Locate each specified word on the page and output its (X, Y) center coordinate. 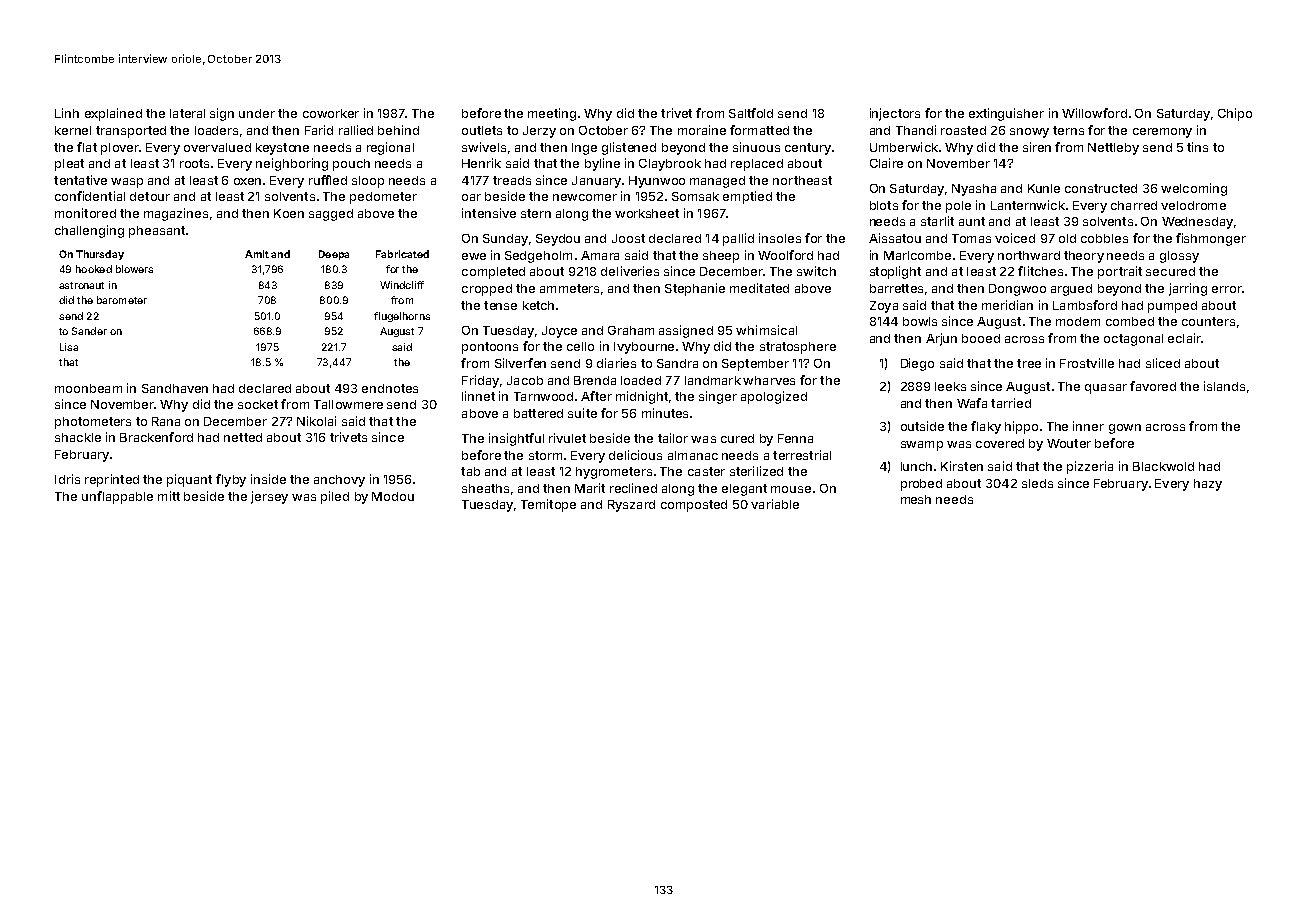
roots (194, 163)
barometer (122, 300)
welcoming (1194, 189)
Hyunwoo (657, 182)
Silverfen (520, 363)
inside (268, 479)
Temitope (548, 505)
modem (1078, 321)
